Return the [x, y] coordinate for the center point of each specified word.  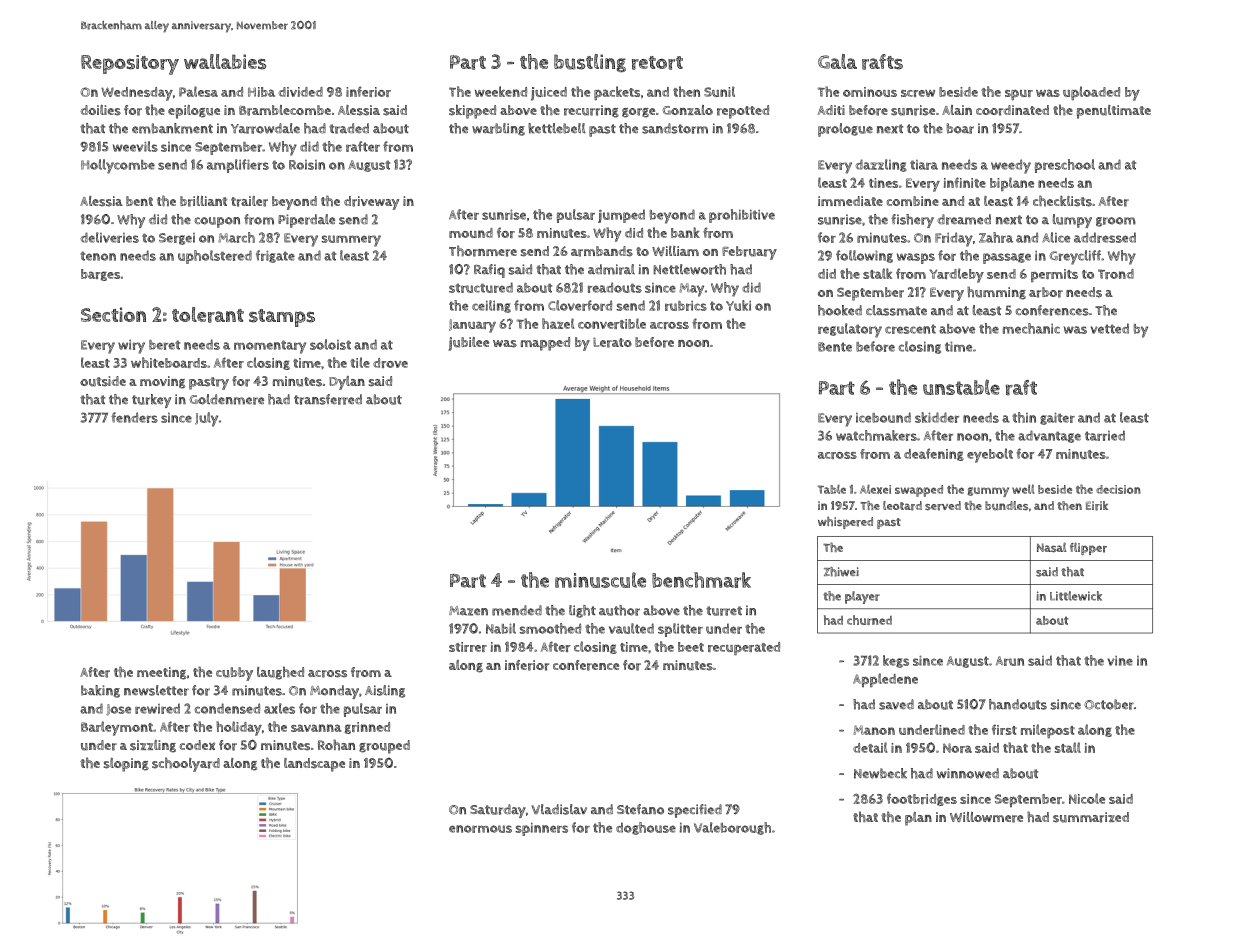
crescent [910, 329]
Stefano [640, 809]
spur [1019, 95]
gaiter [1057, 418]
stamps [282, 318]
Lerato [612, 342]
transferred [328, 399]
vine [1120, 661]
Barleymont [117, 728]
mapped [545, 344]
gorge [638, 113]
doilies [100, 110]
